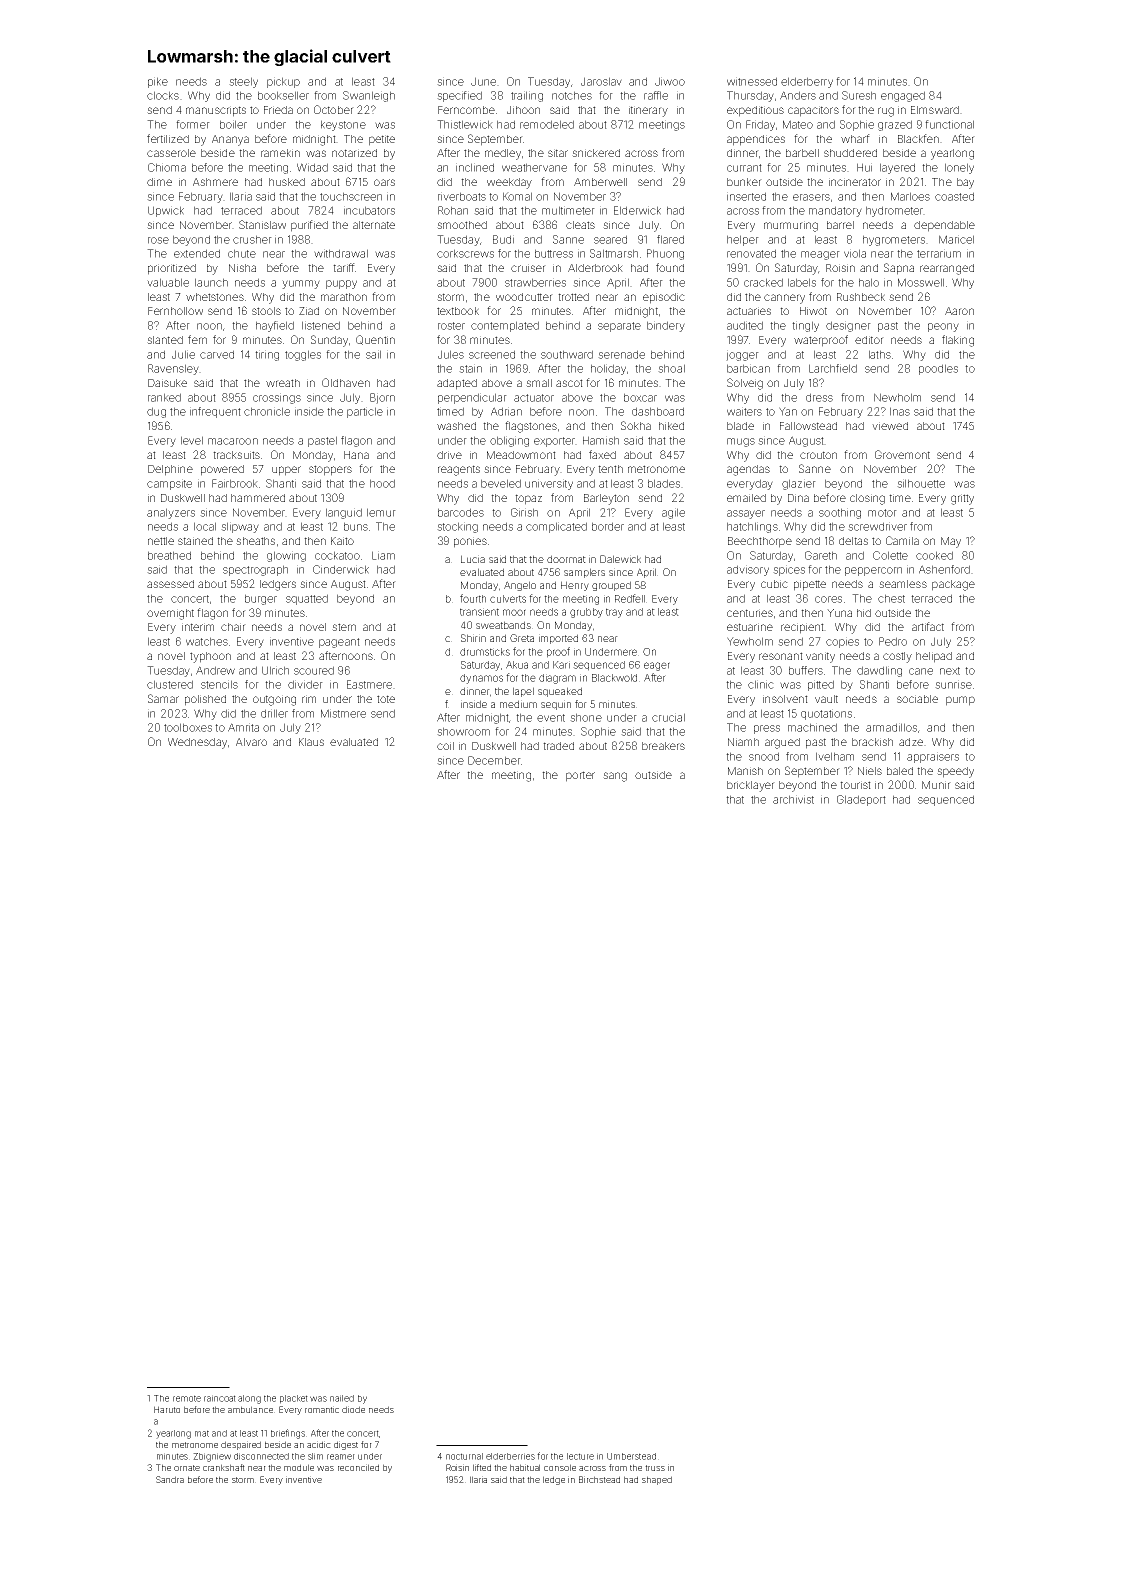  I want to click on pike, so click(158, 82).
